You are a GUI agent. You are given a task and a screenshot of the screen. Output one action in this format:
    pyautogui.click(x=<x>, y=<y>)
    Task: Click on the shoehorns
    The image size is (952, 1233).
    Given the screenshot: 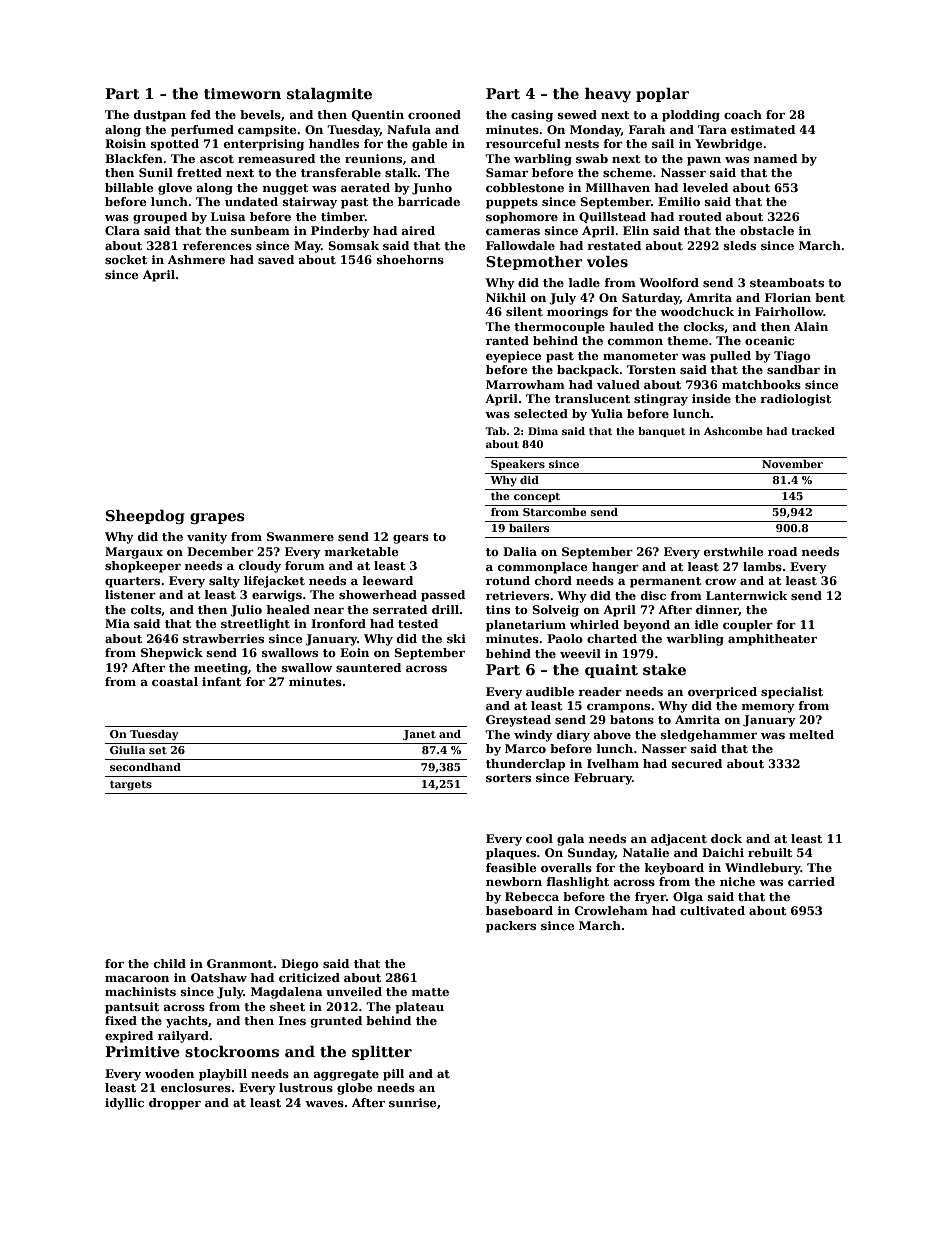 What is the action you would take?
    pyautogui.click(x=410, y=259)
